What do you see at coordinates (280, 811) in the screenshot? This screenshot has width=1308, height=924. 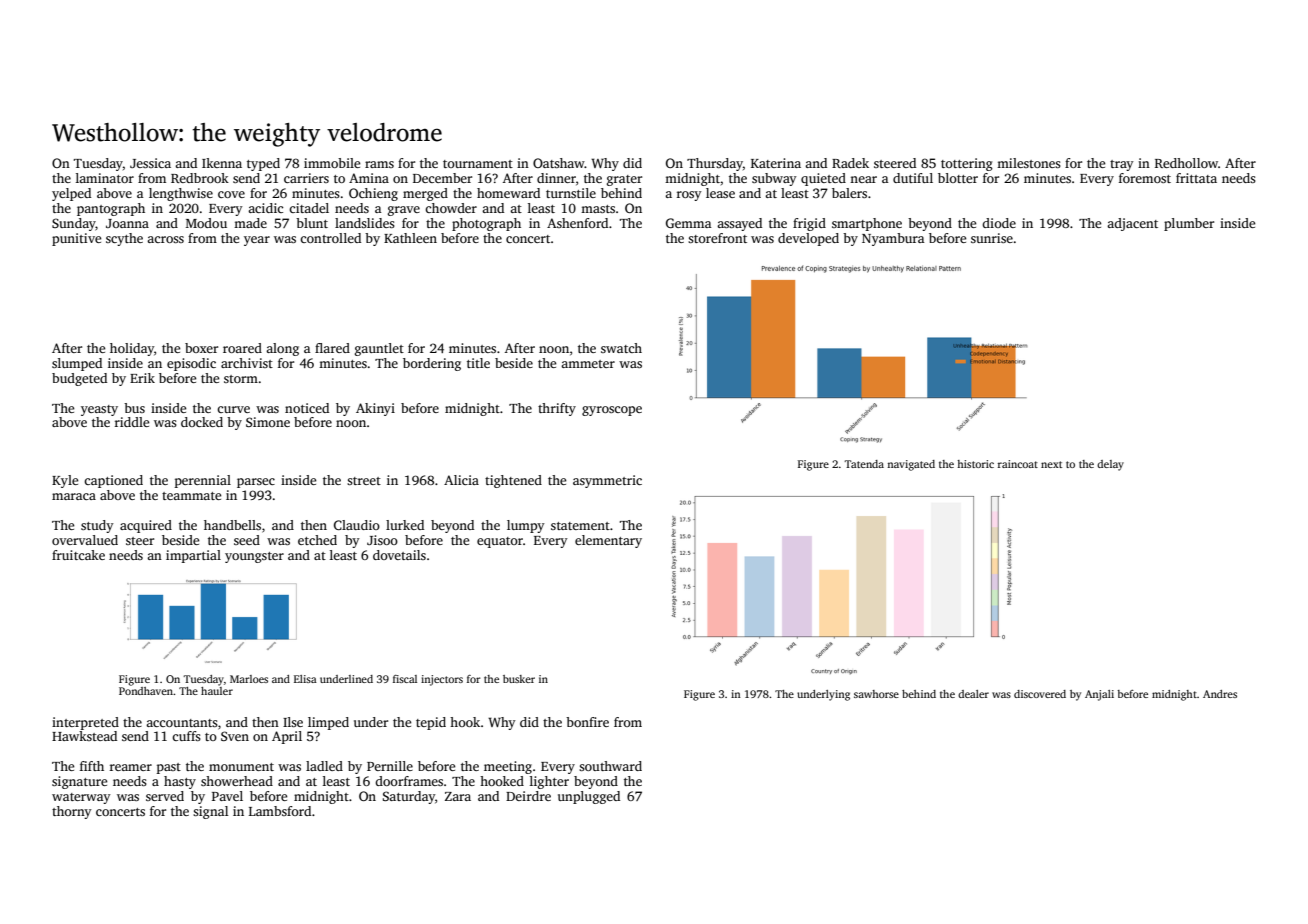 I see `Lambsford` at bounding box center [280, 811].
